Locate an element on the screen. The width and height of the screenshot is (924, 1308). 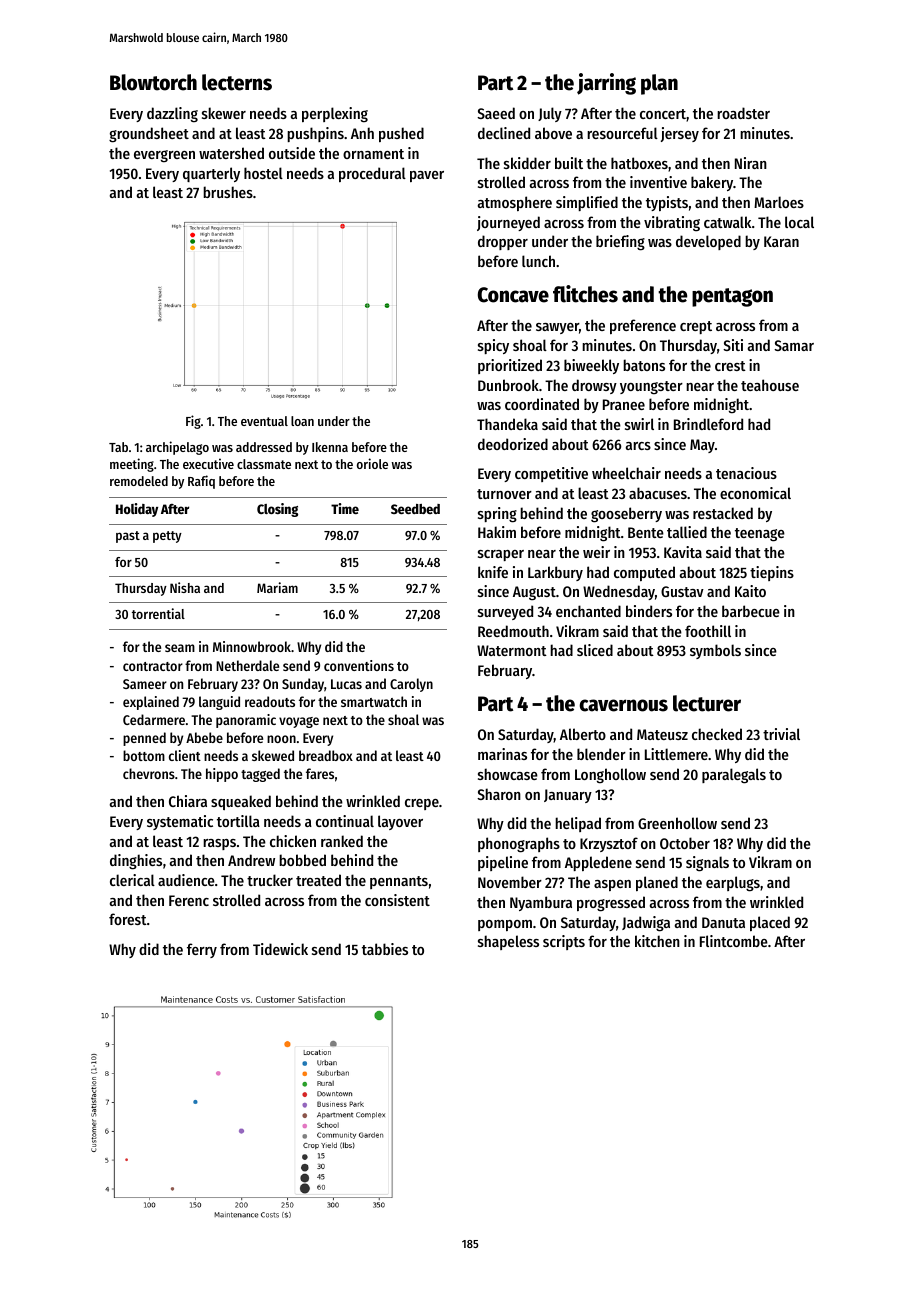
Blowtorch is located at coordinates (153, 82).
